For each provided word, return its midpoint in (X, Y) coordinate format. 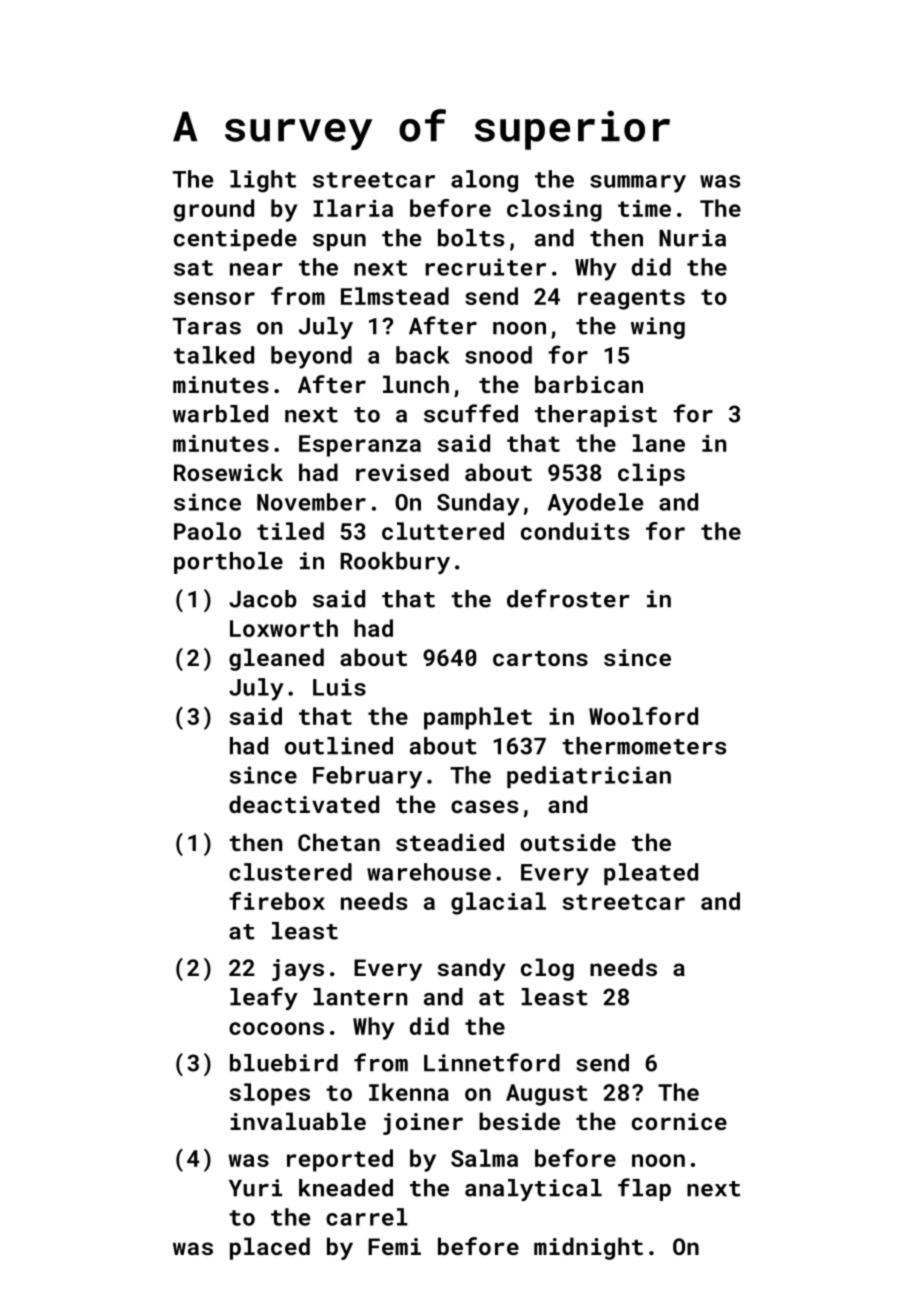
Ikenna (409, 1092)
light (263, 181)
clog (547, 969)
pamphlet (478, 718)
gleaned (276, 659)
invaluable (298, 1121)
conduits (575, 531)
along (484, 181)
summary (638, 184)
